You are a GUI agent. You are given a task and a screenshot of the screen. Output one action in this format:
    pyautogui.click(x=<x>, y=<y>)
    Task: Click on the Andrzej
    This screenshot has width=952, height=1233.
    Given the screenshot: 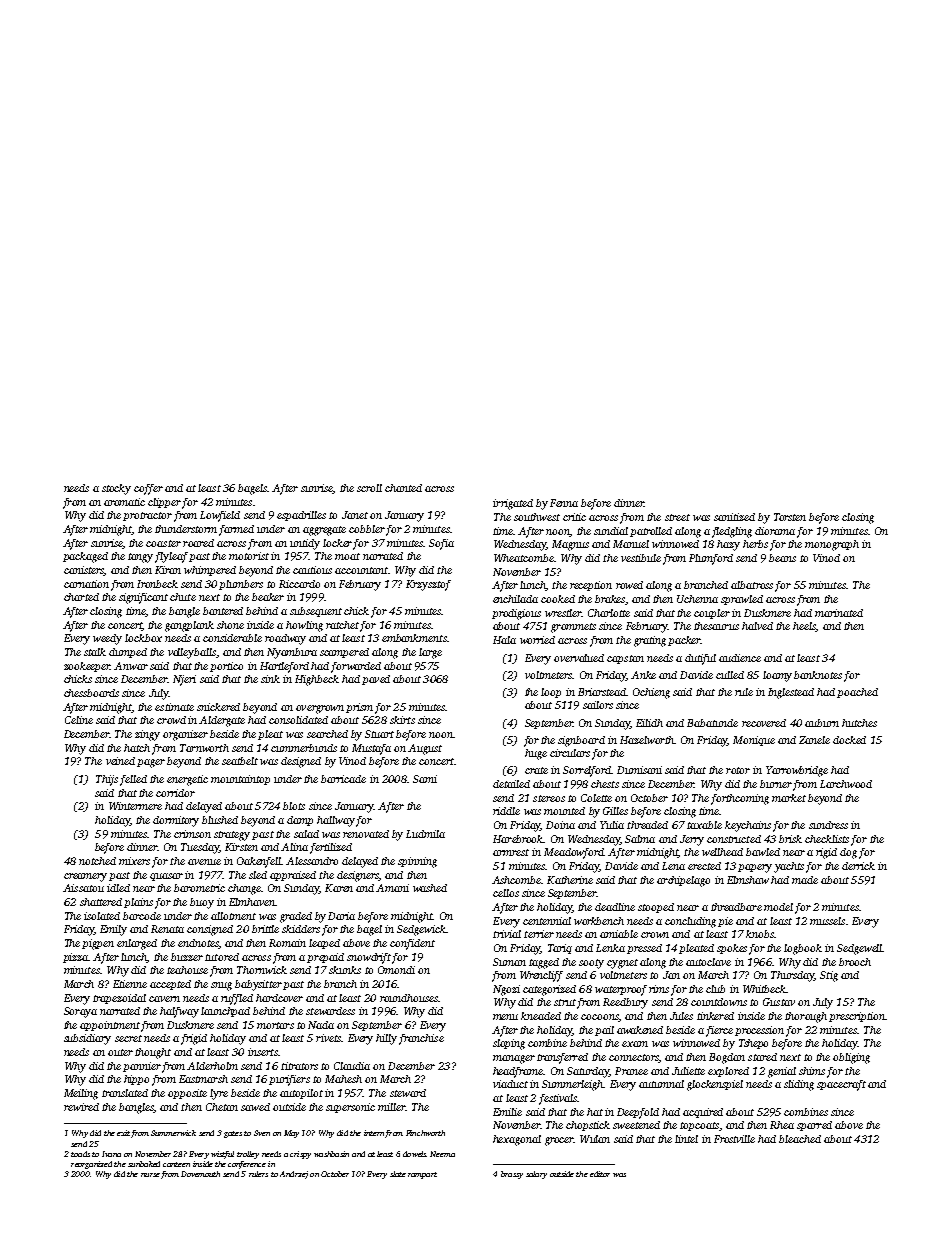 What is the action you would take?
    pyautogui.click(x=294, y=1175)
